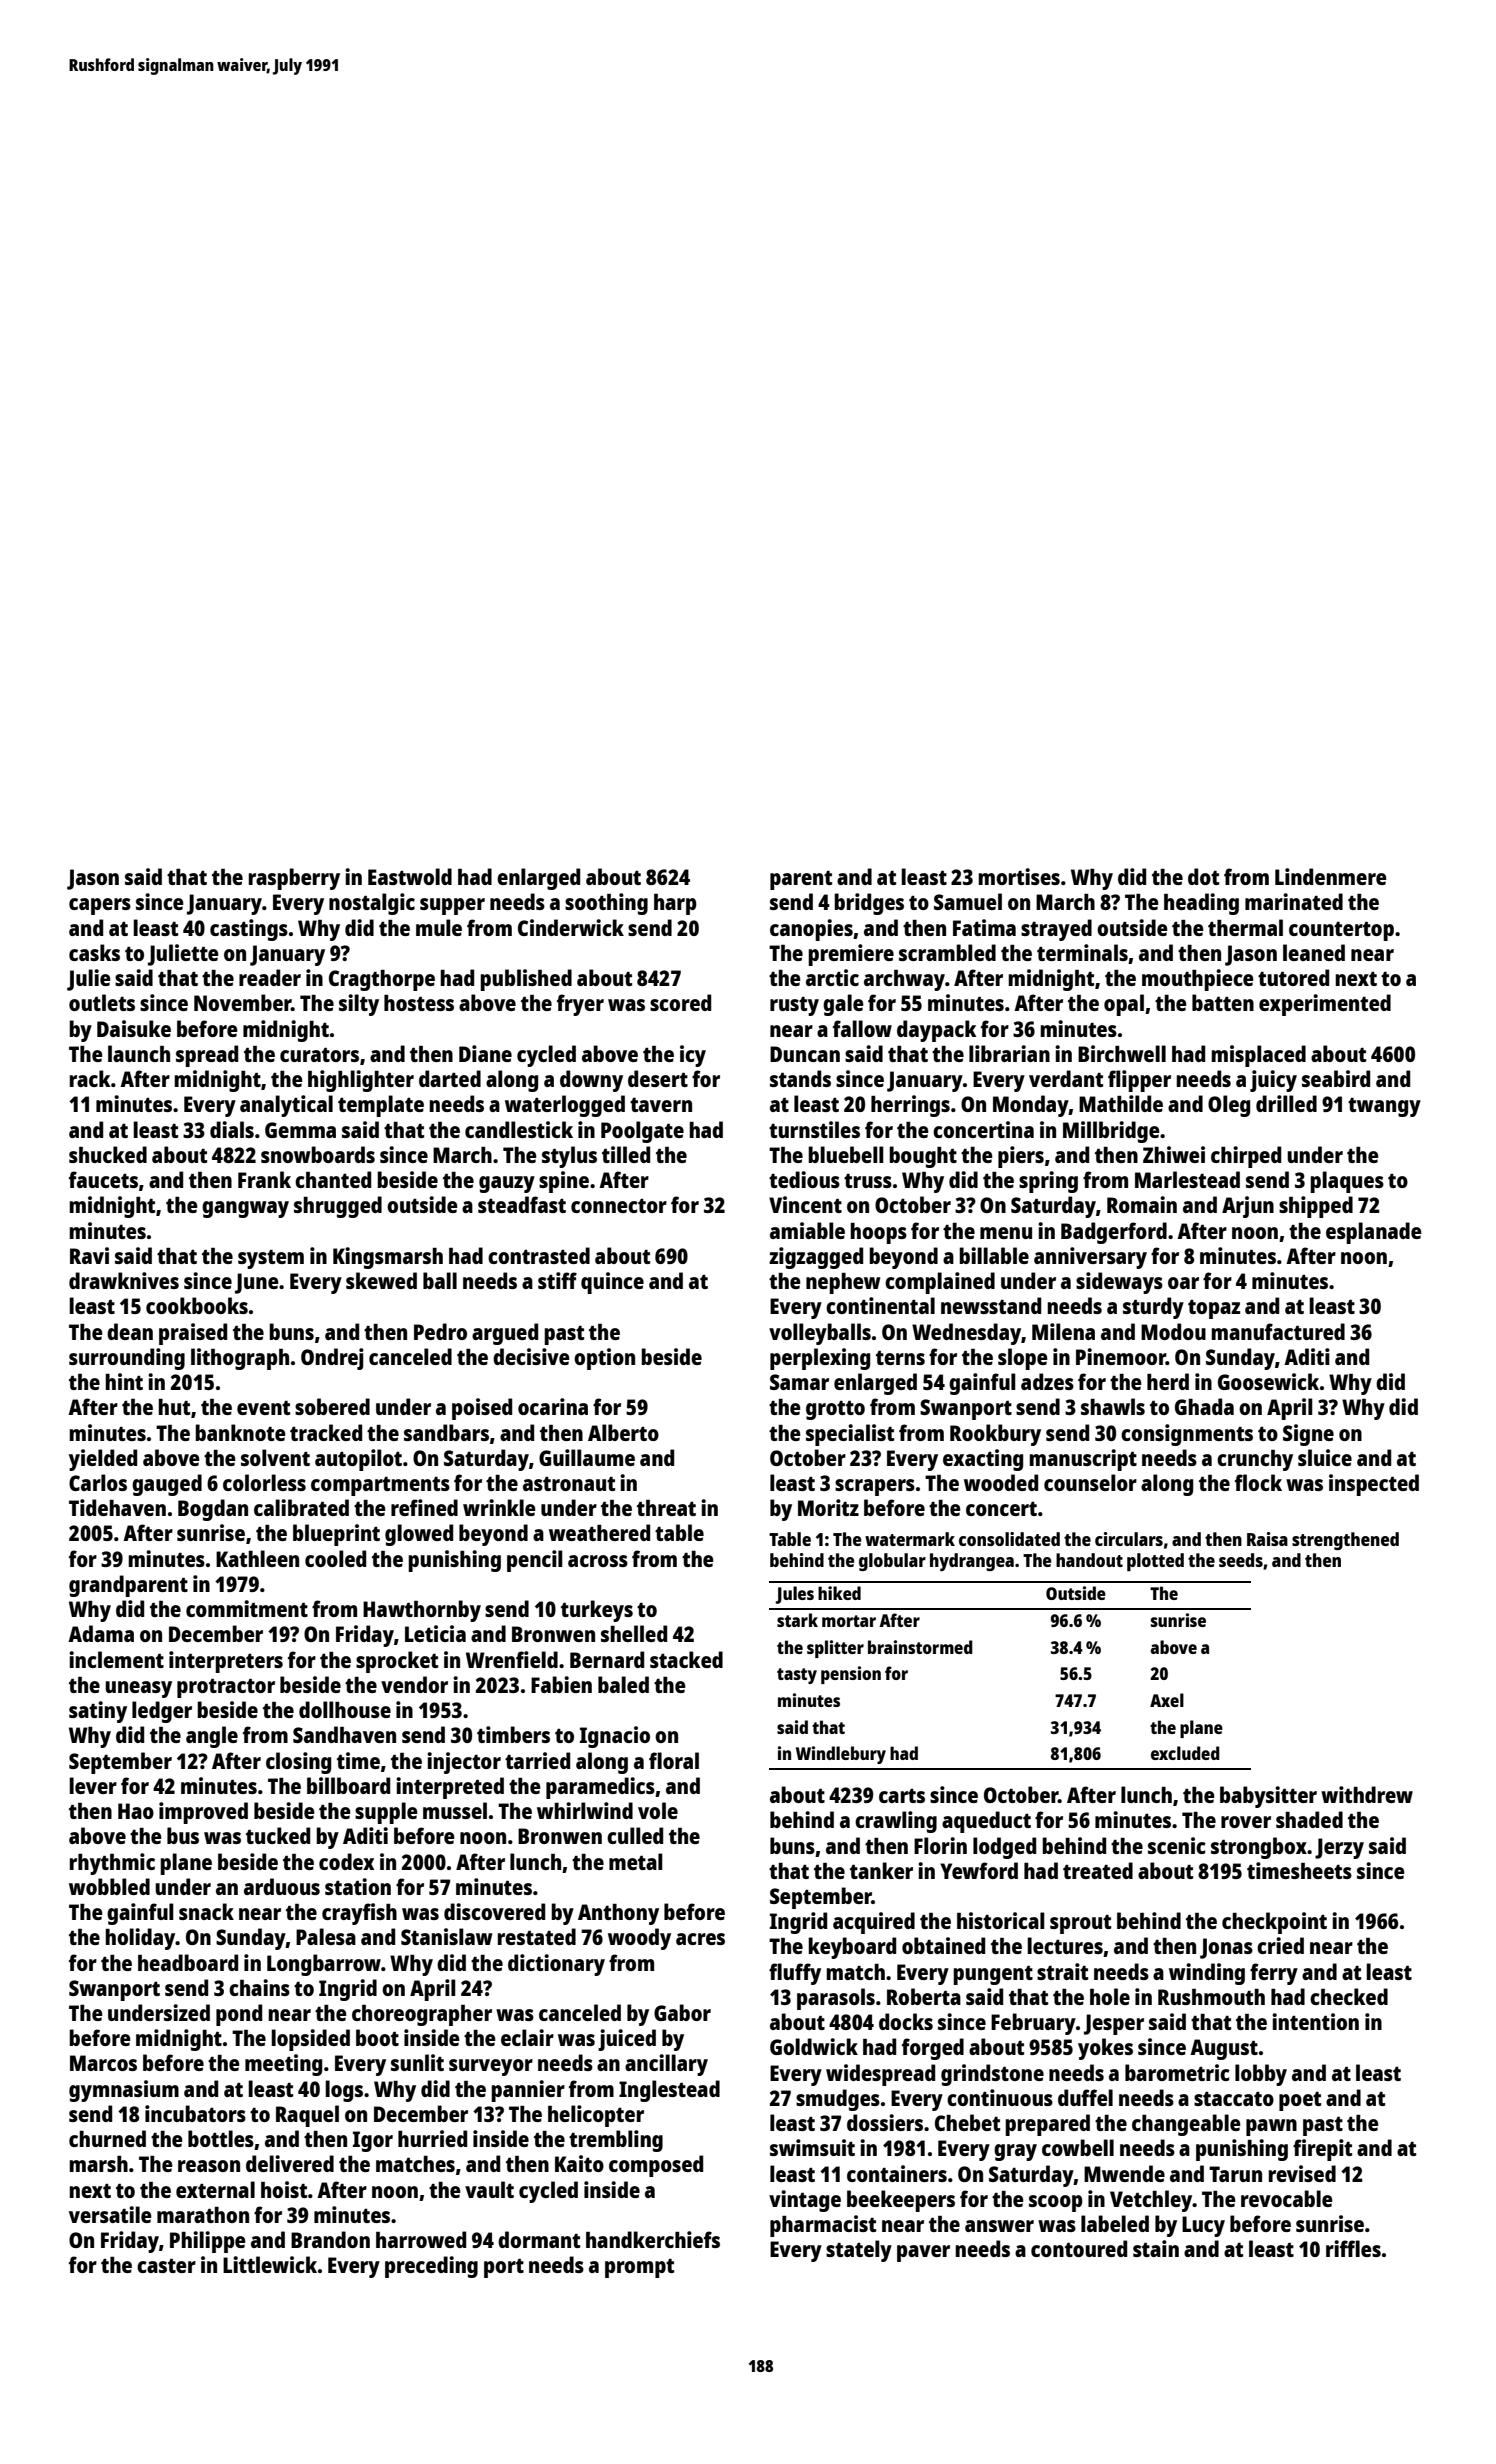 The width and height of the page is (1496, 2464). Describe the element at coordinates (680, 1002) in the page. I see `scored` at that location.
